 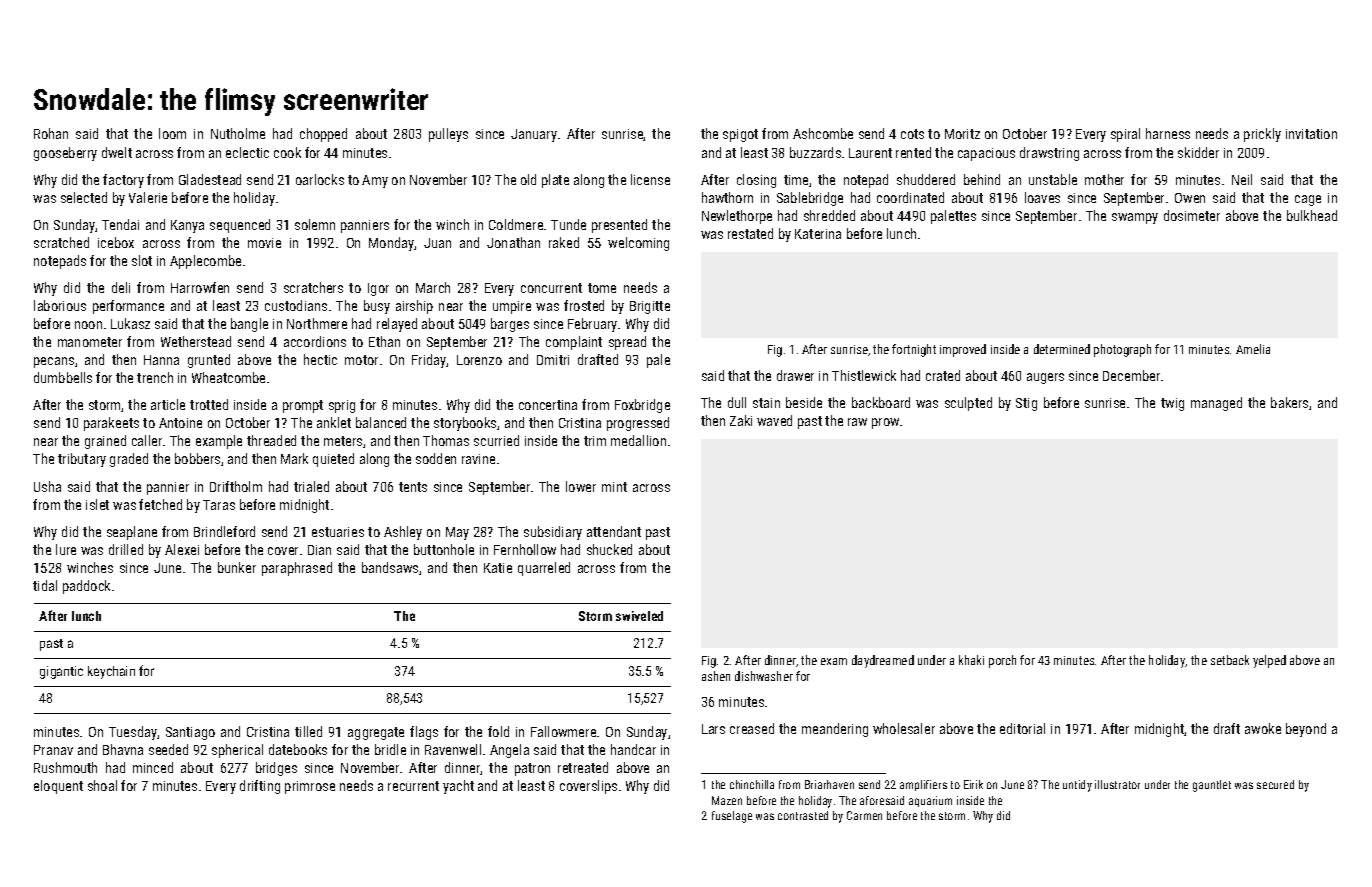 I want to click on Ashley, so click(x=403, y=533).
